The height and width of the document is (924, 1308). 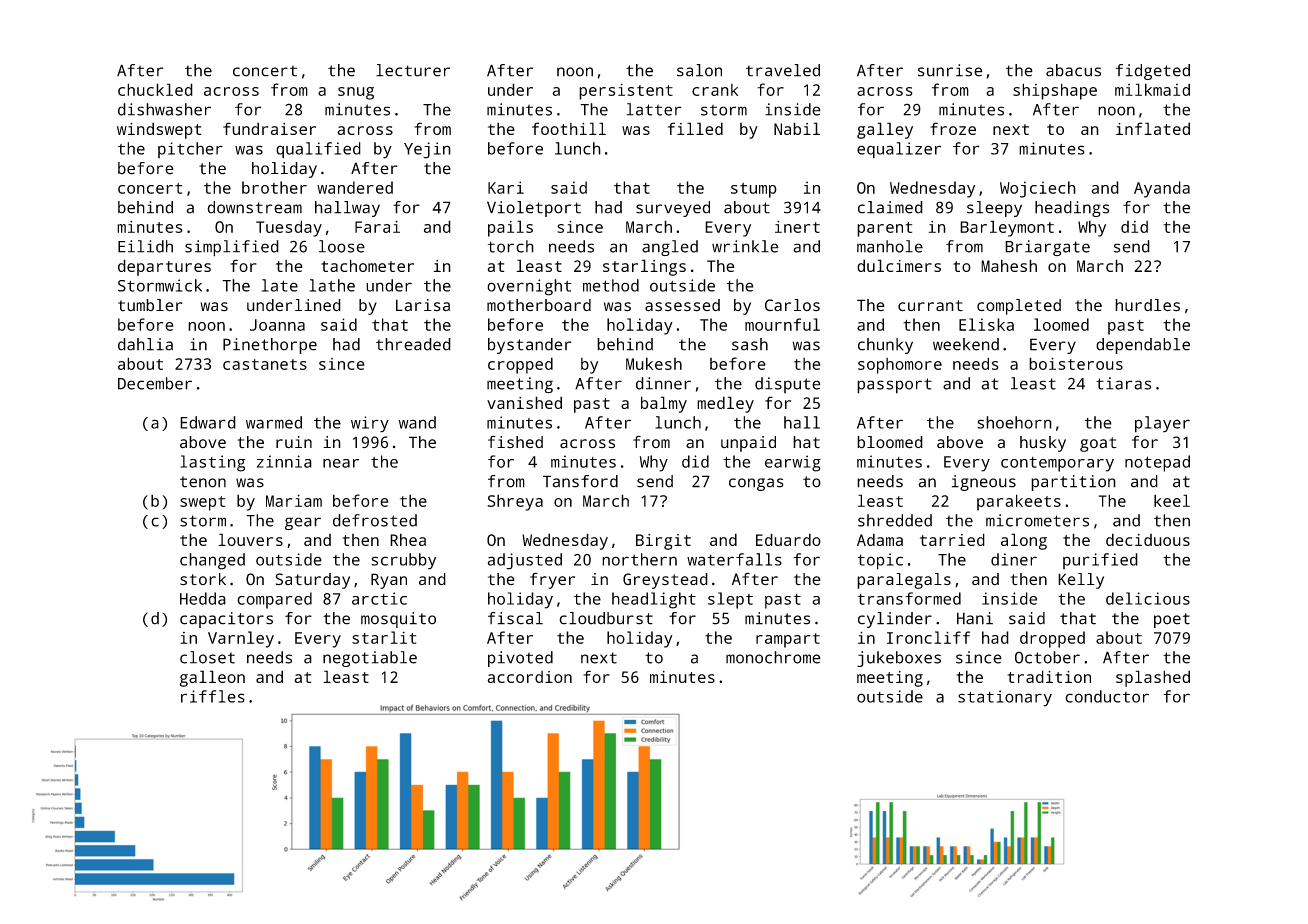 I want to click on pails, so click(x=510, y=228).
